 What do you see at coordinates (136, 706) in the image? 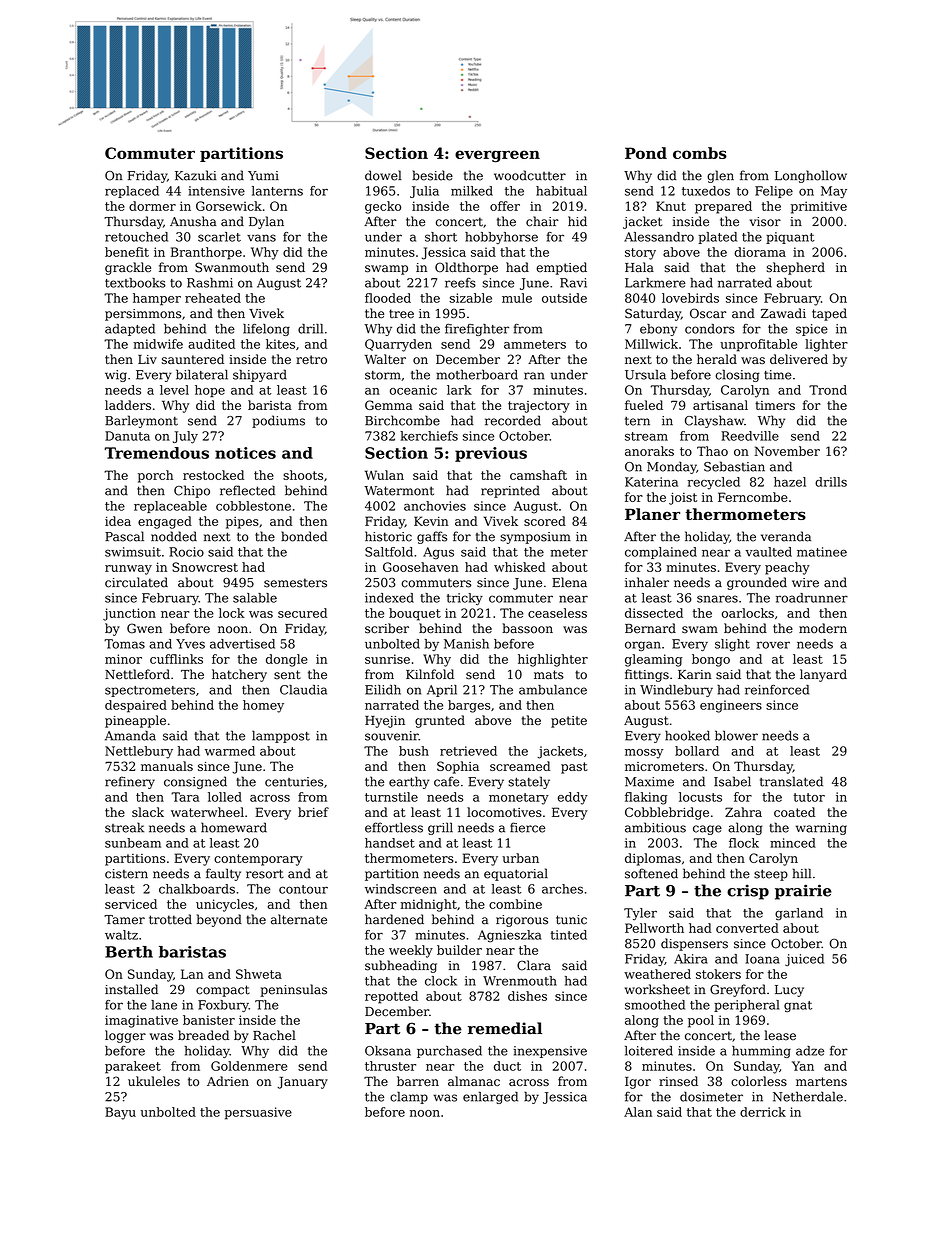
I see `despaired` at bounding box center [136, 706].
